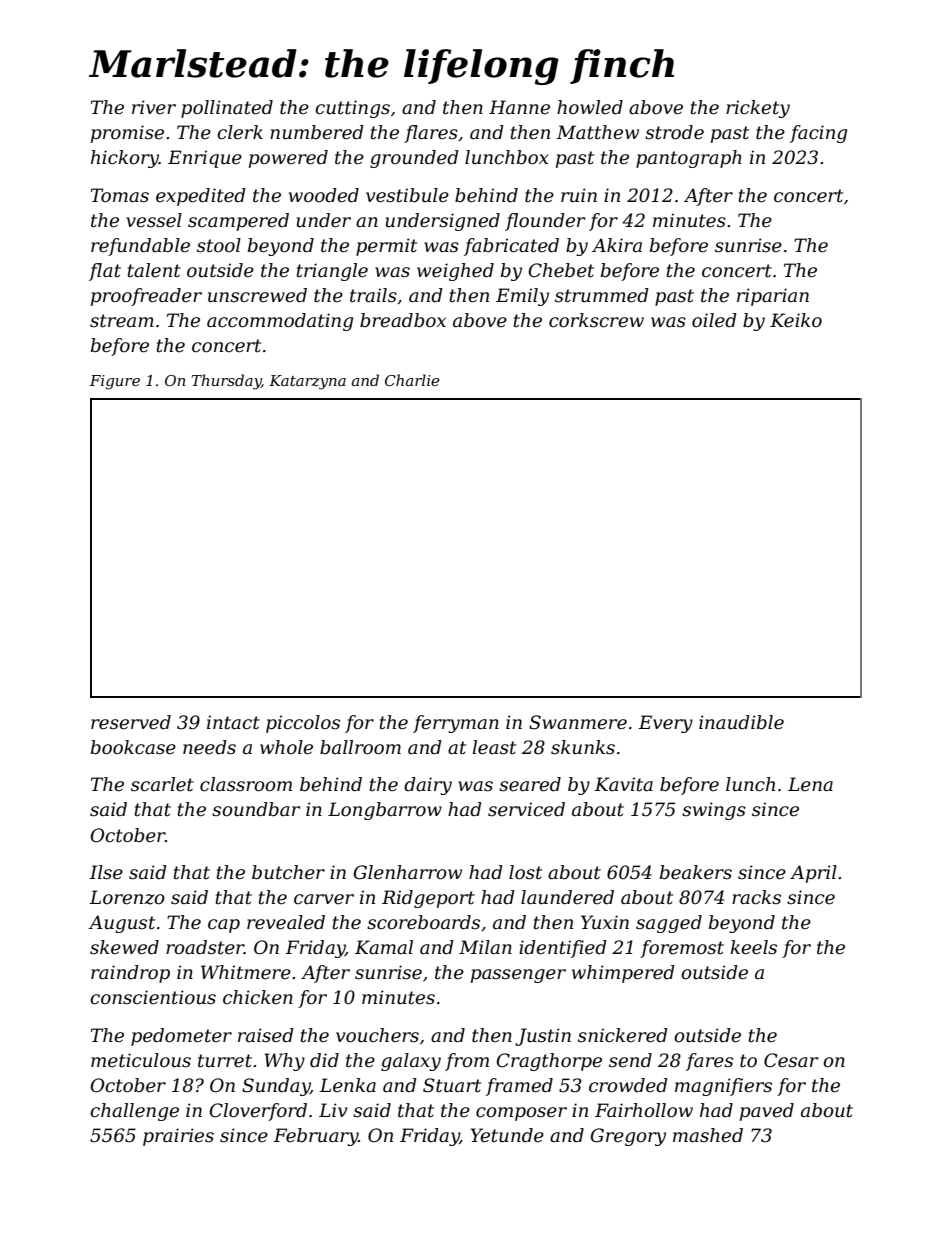 This document has height=1233, width=952. Describe the element at coordinates (767, 1112) in the document. I see `paved` at that location.
